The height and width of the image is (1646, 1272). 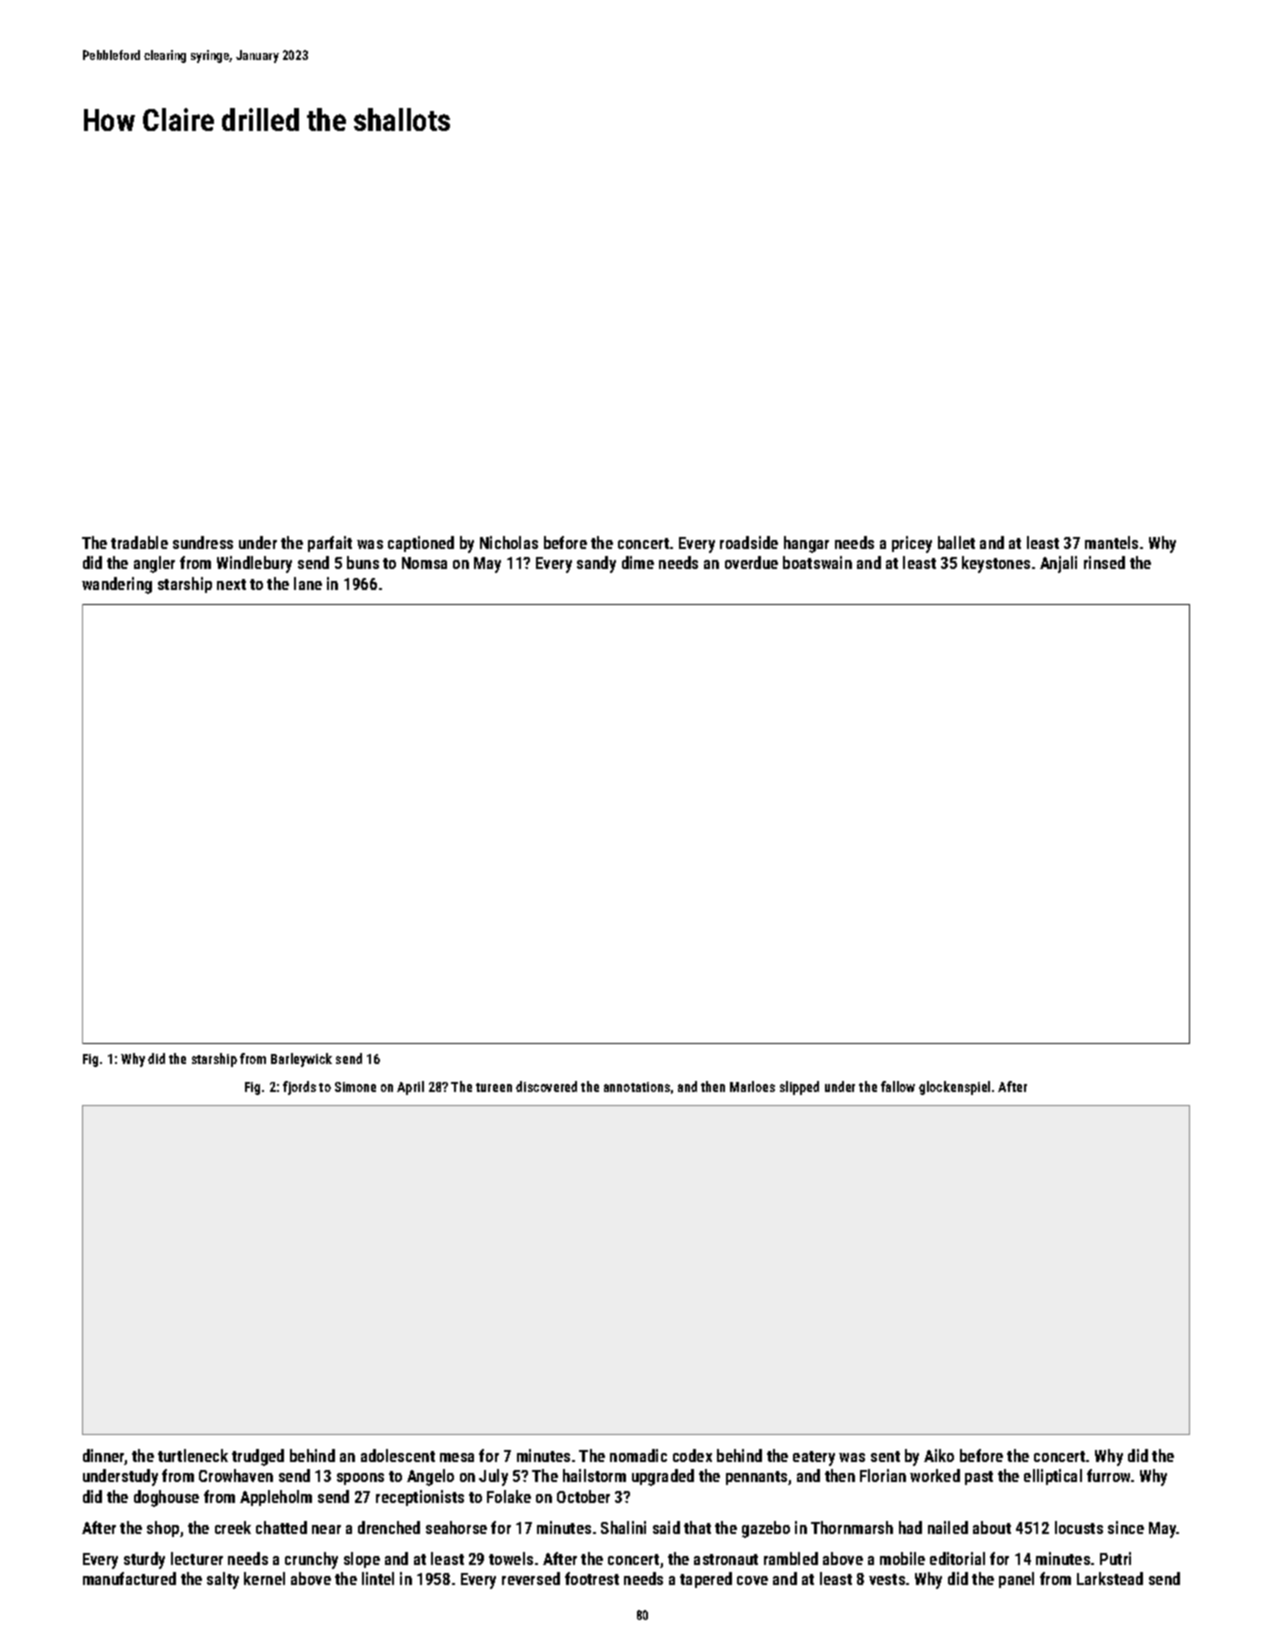 I want to click on overdue, so click(x=751, y=562).
